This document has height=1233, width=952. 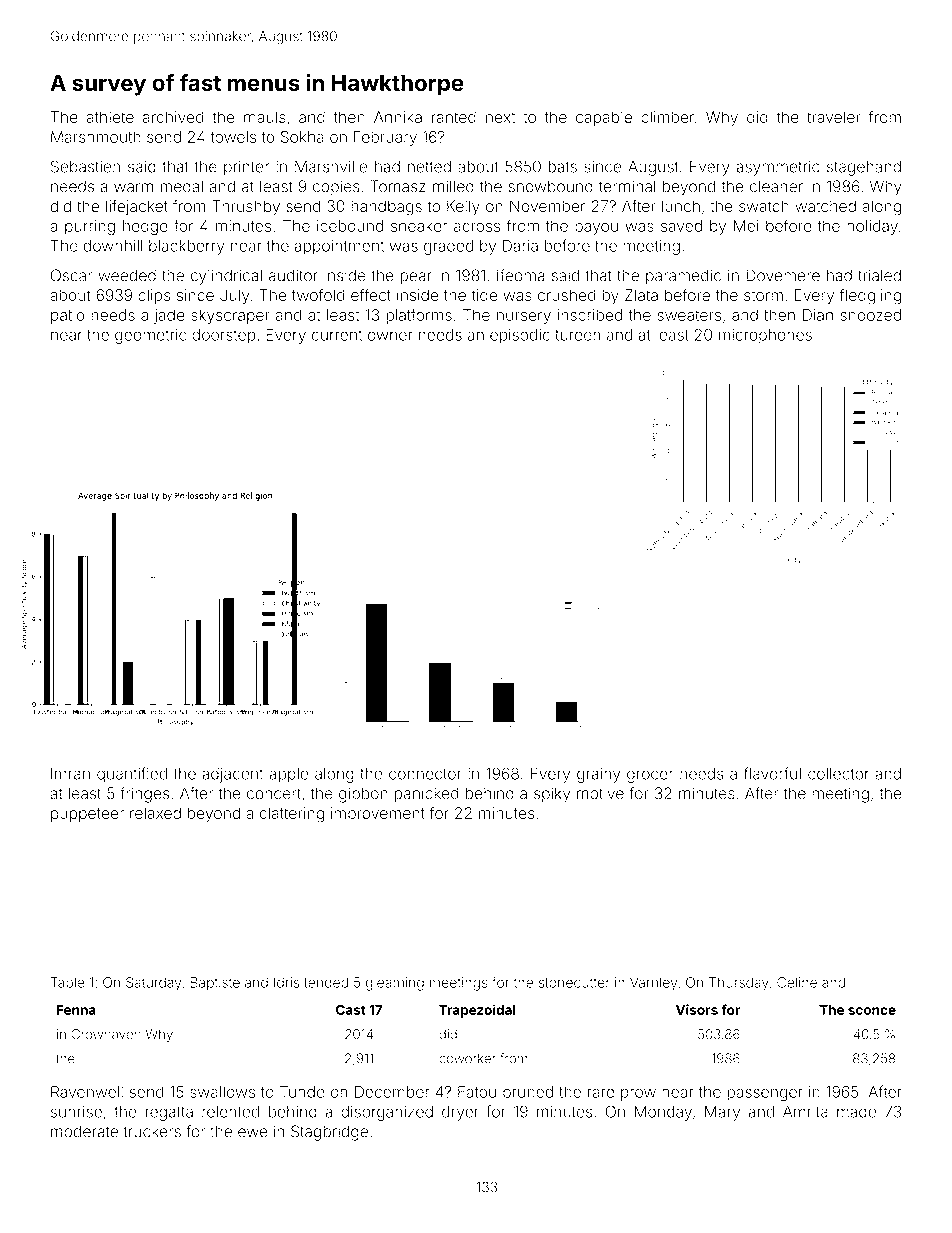 What do you see at coordinates (71, 275) in the document?
I see `Oscar` at bounding box center [71, 275].
